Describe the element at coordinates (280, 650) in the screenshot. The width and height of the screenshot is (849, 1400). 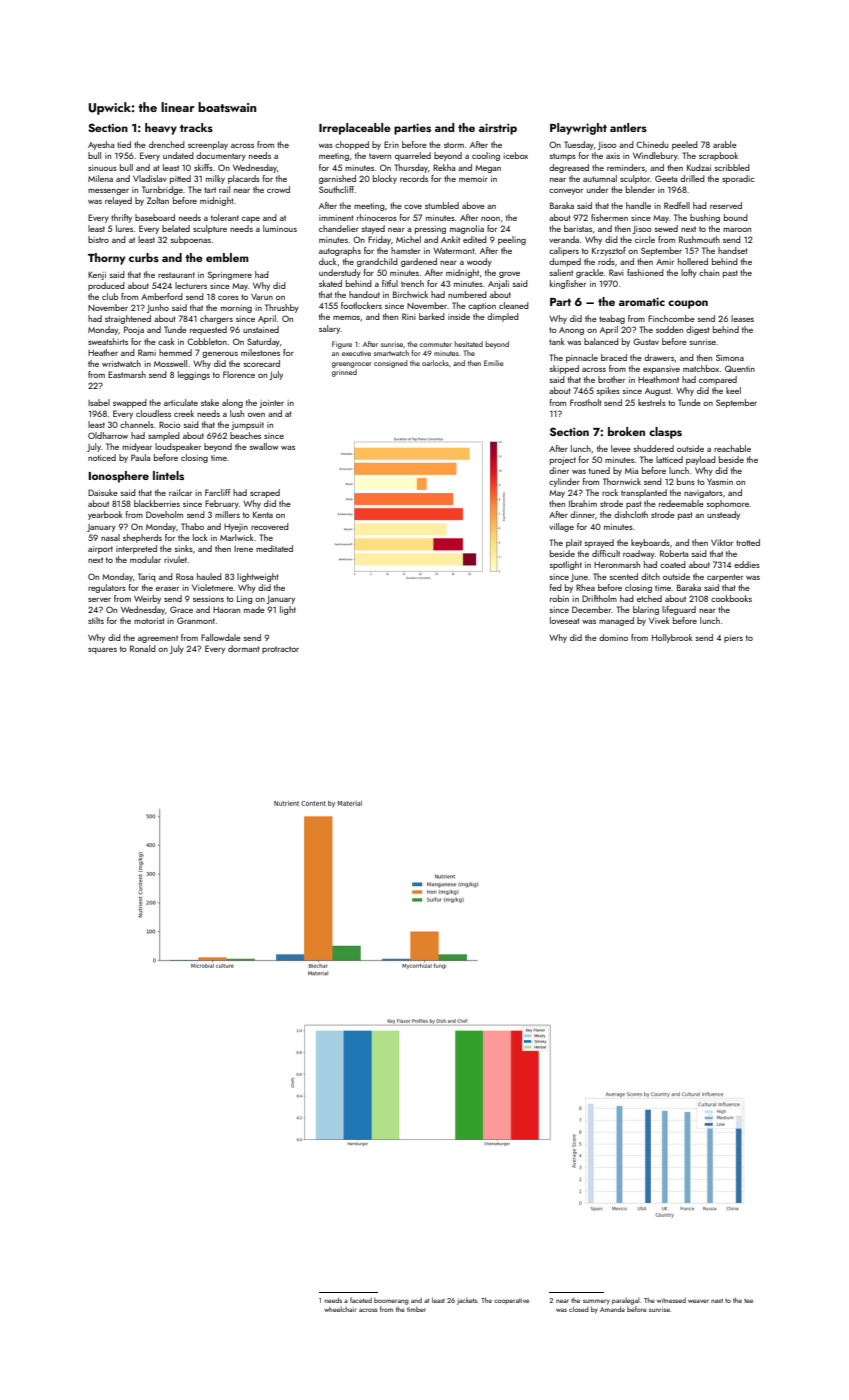
I see `protractor` at that location.
